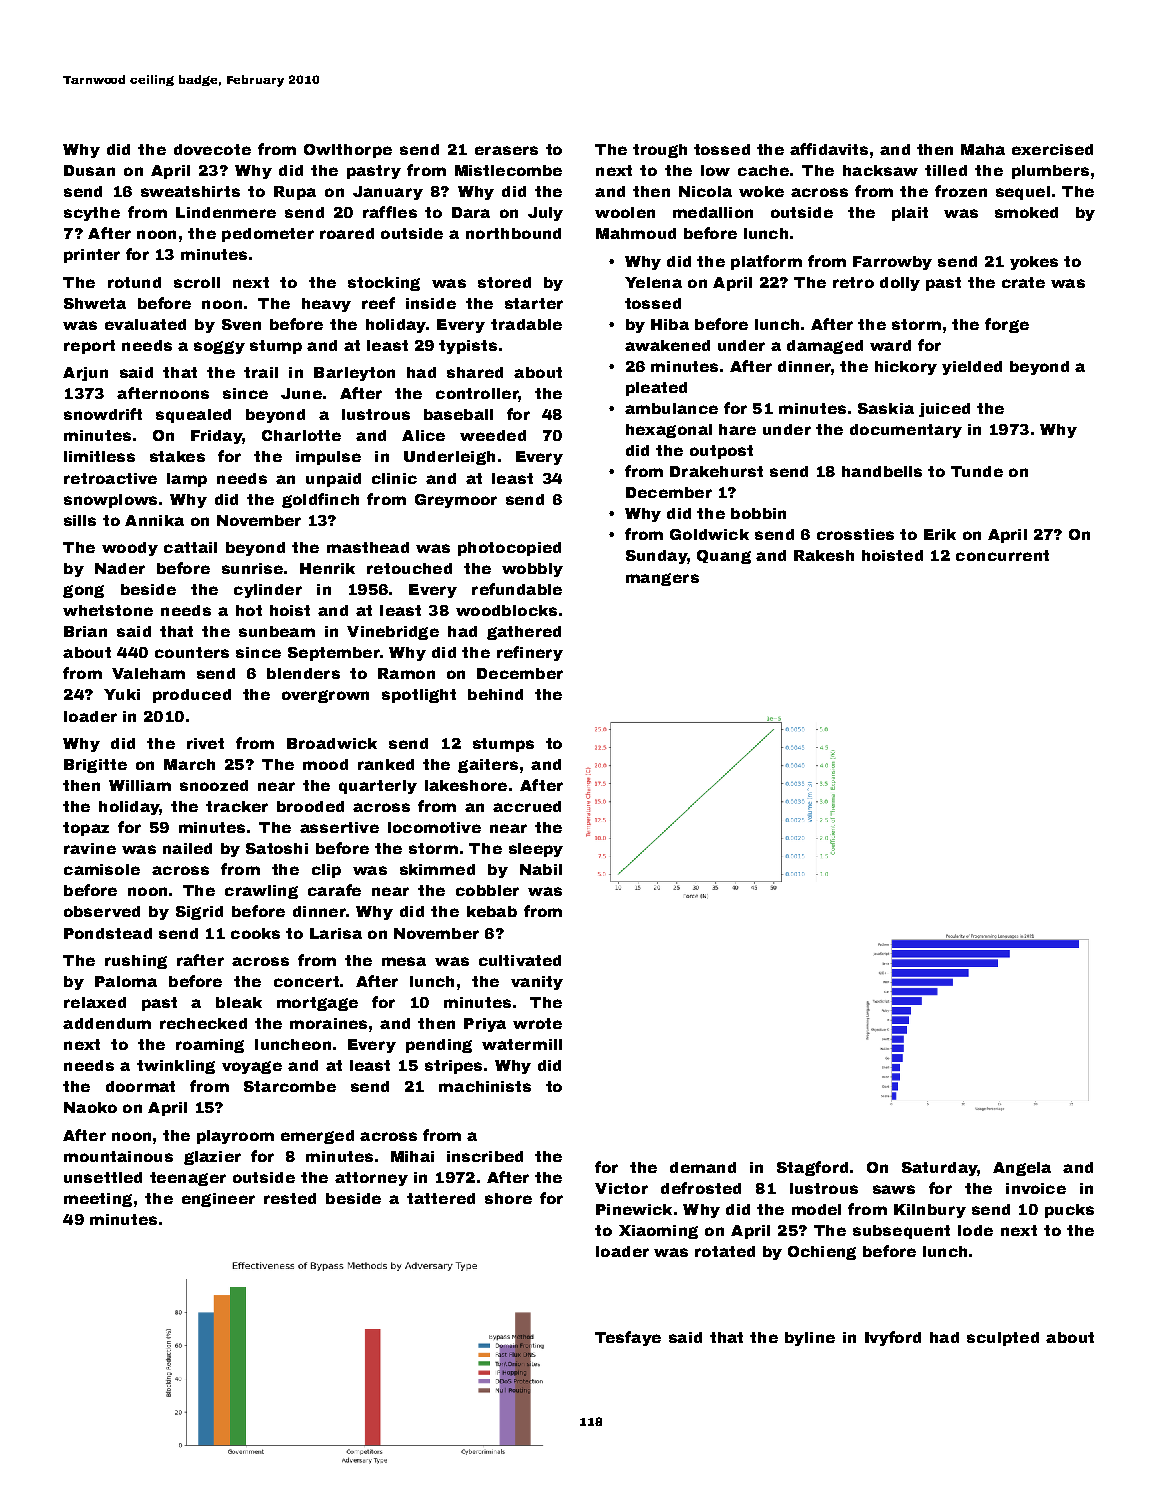 The image size is (1158, 1498). What do you see at coordinates (1002, 555) in the screenshot?
I see `concurrent` at bounding box center [1002, 555].
